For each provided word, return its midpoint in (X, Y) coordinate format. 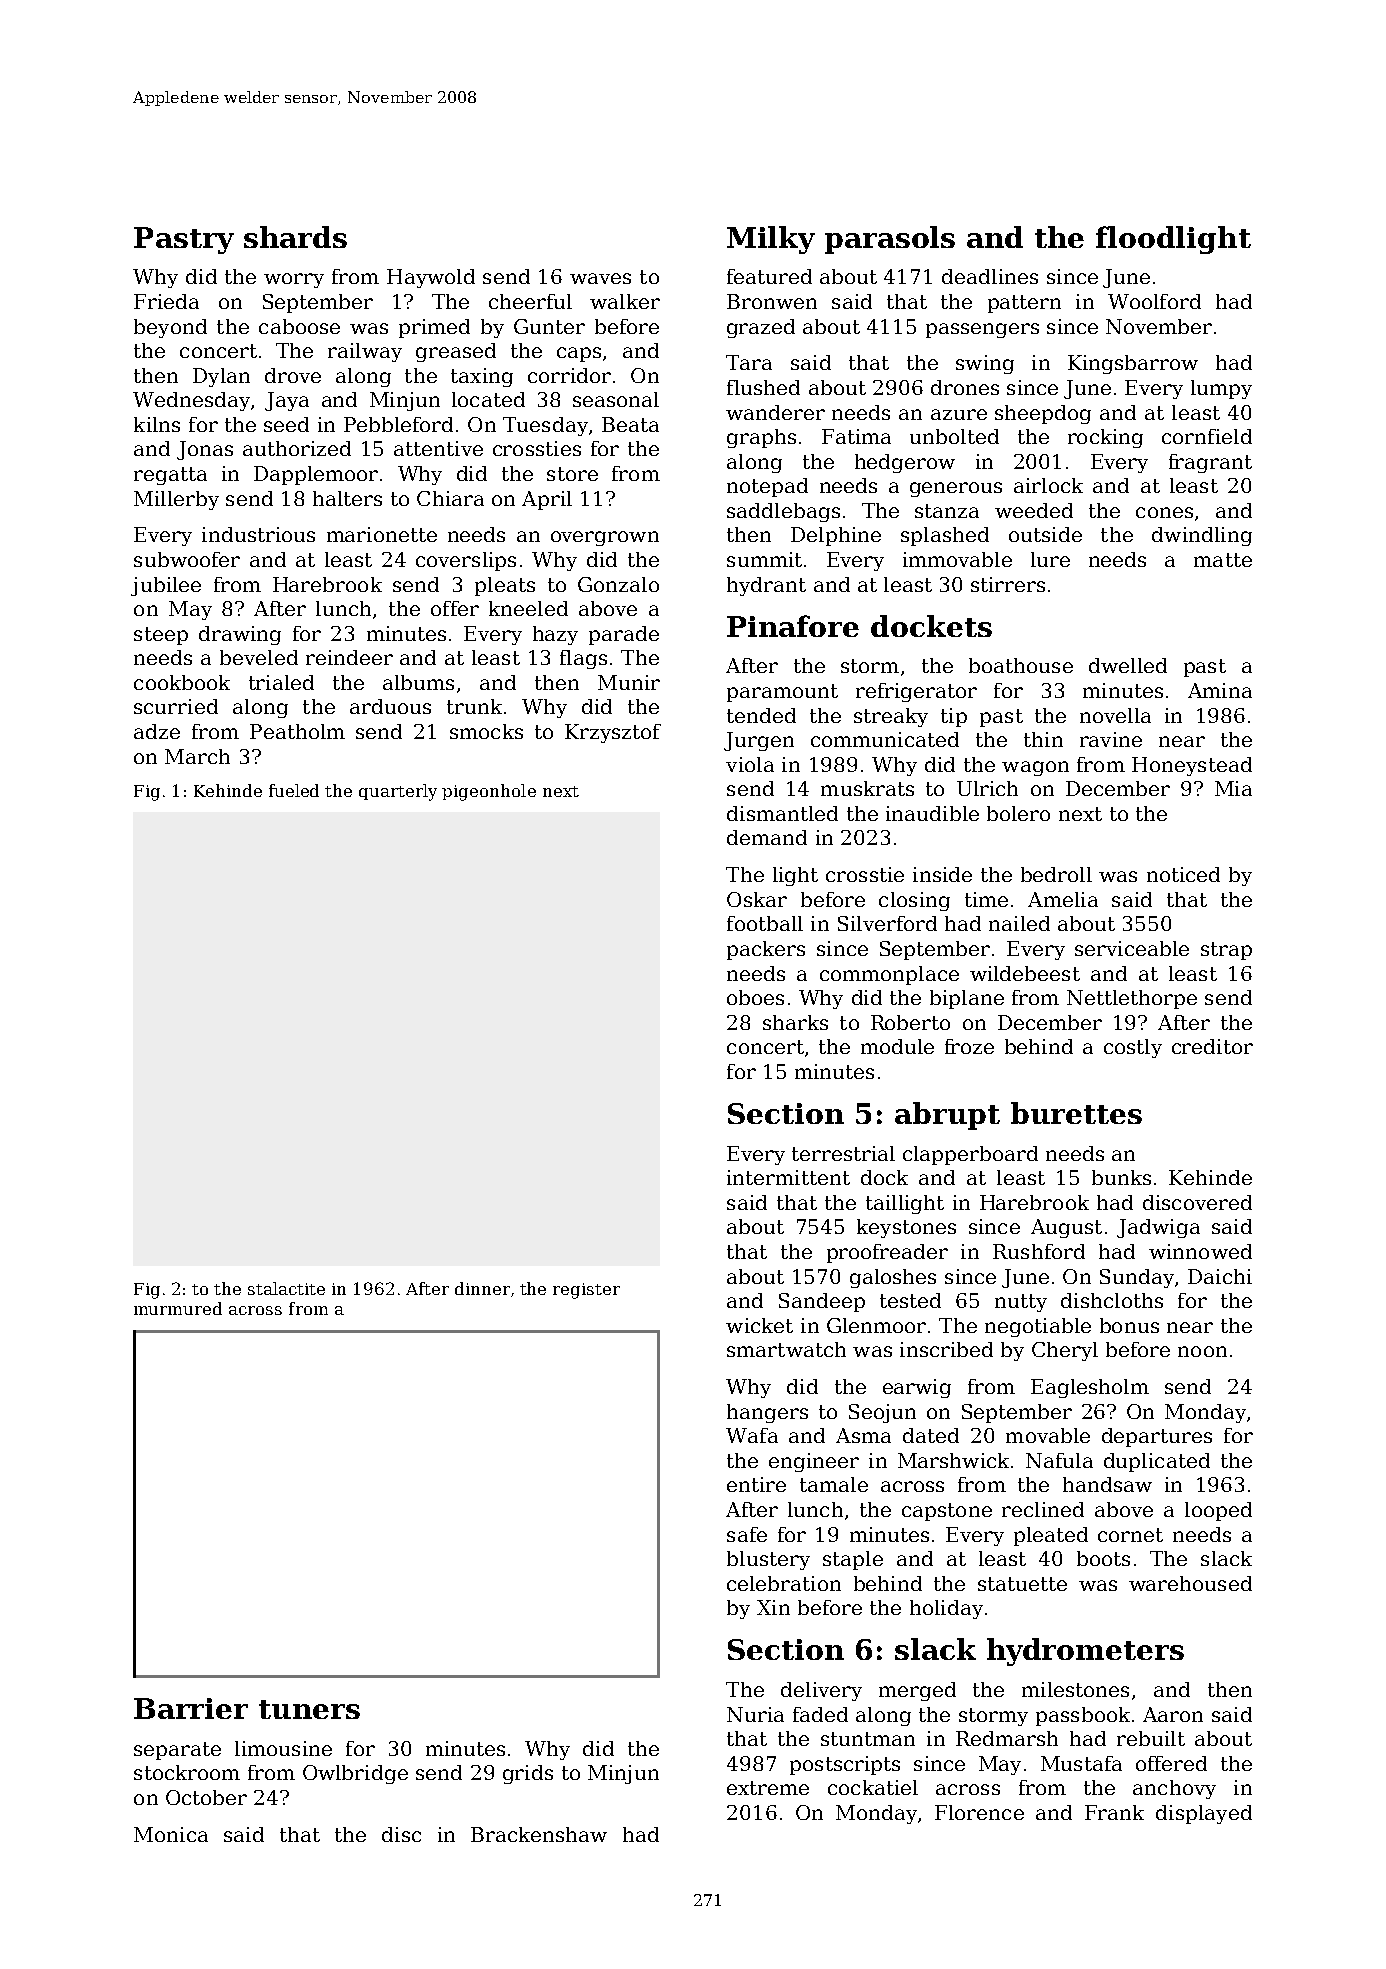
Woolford (1154, 301)
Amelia (1063, 899)
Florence (979, 1812)
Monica (171, 1834)
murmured (178, 1308)
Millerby (176, 500)
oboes (755, 997)
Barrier (191, 1708)
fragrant (1210, 463)
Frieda (166, 301)
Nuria (755, 1714)
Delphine (836, 536)
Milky (771, 240)
